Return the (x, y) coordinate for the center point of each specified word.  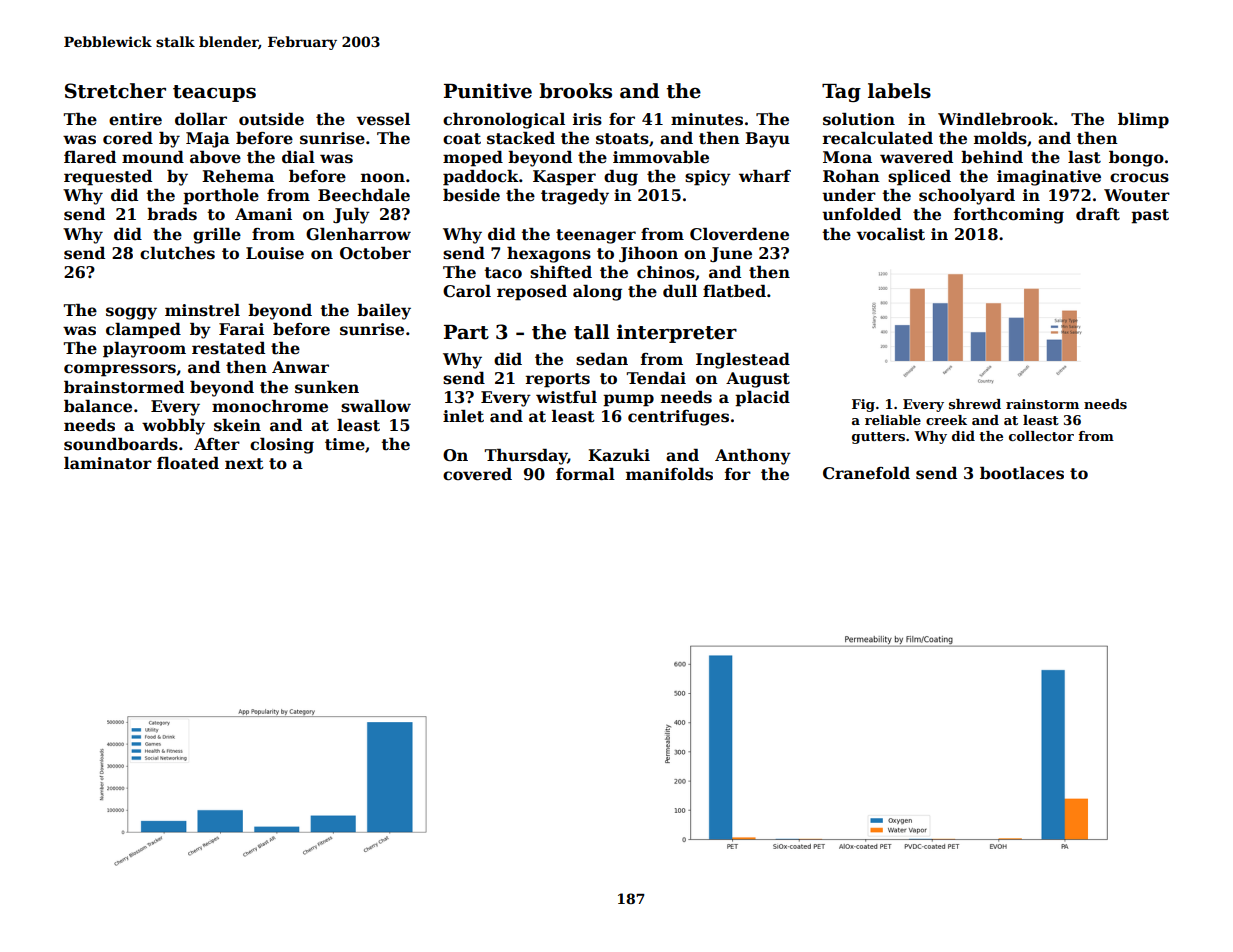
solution (859, 119)
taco (503, 273)
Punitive (488, 91)
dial (298, 157)
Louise (275, 253)
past (1150, 216)
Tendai (656, 378)
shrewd (975, 404)
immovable (661, 157)
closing (282, 446)
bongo (1136, 159)
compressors (120, 370)
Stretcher (115, 91)
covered (477, 474)
